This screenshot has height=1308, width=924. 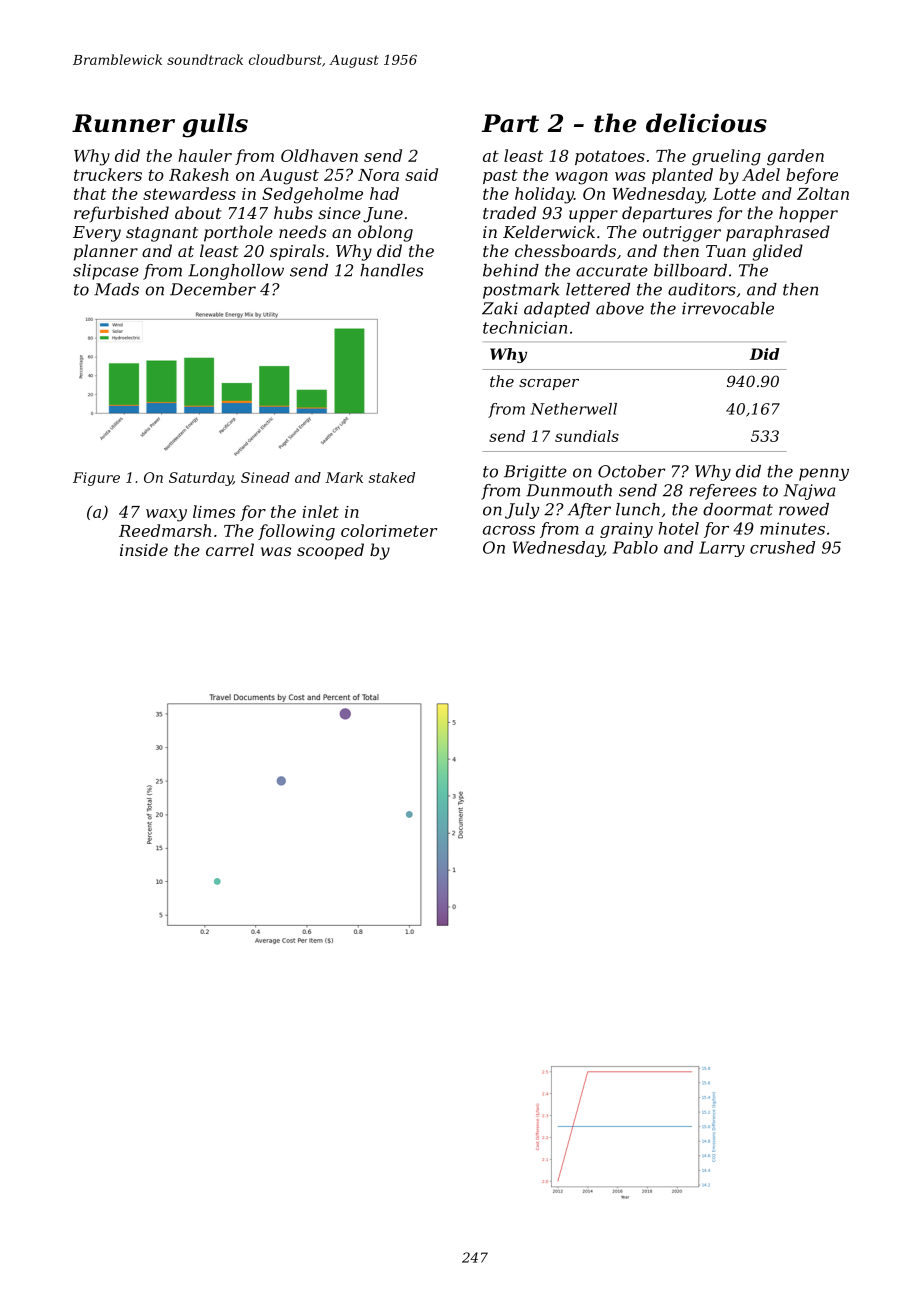 I want to click on scraper, so click(x=549, y=384).
